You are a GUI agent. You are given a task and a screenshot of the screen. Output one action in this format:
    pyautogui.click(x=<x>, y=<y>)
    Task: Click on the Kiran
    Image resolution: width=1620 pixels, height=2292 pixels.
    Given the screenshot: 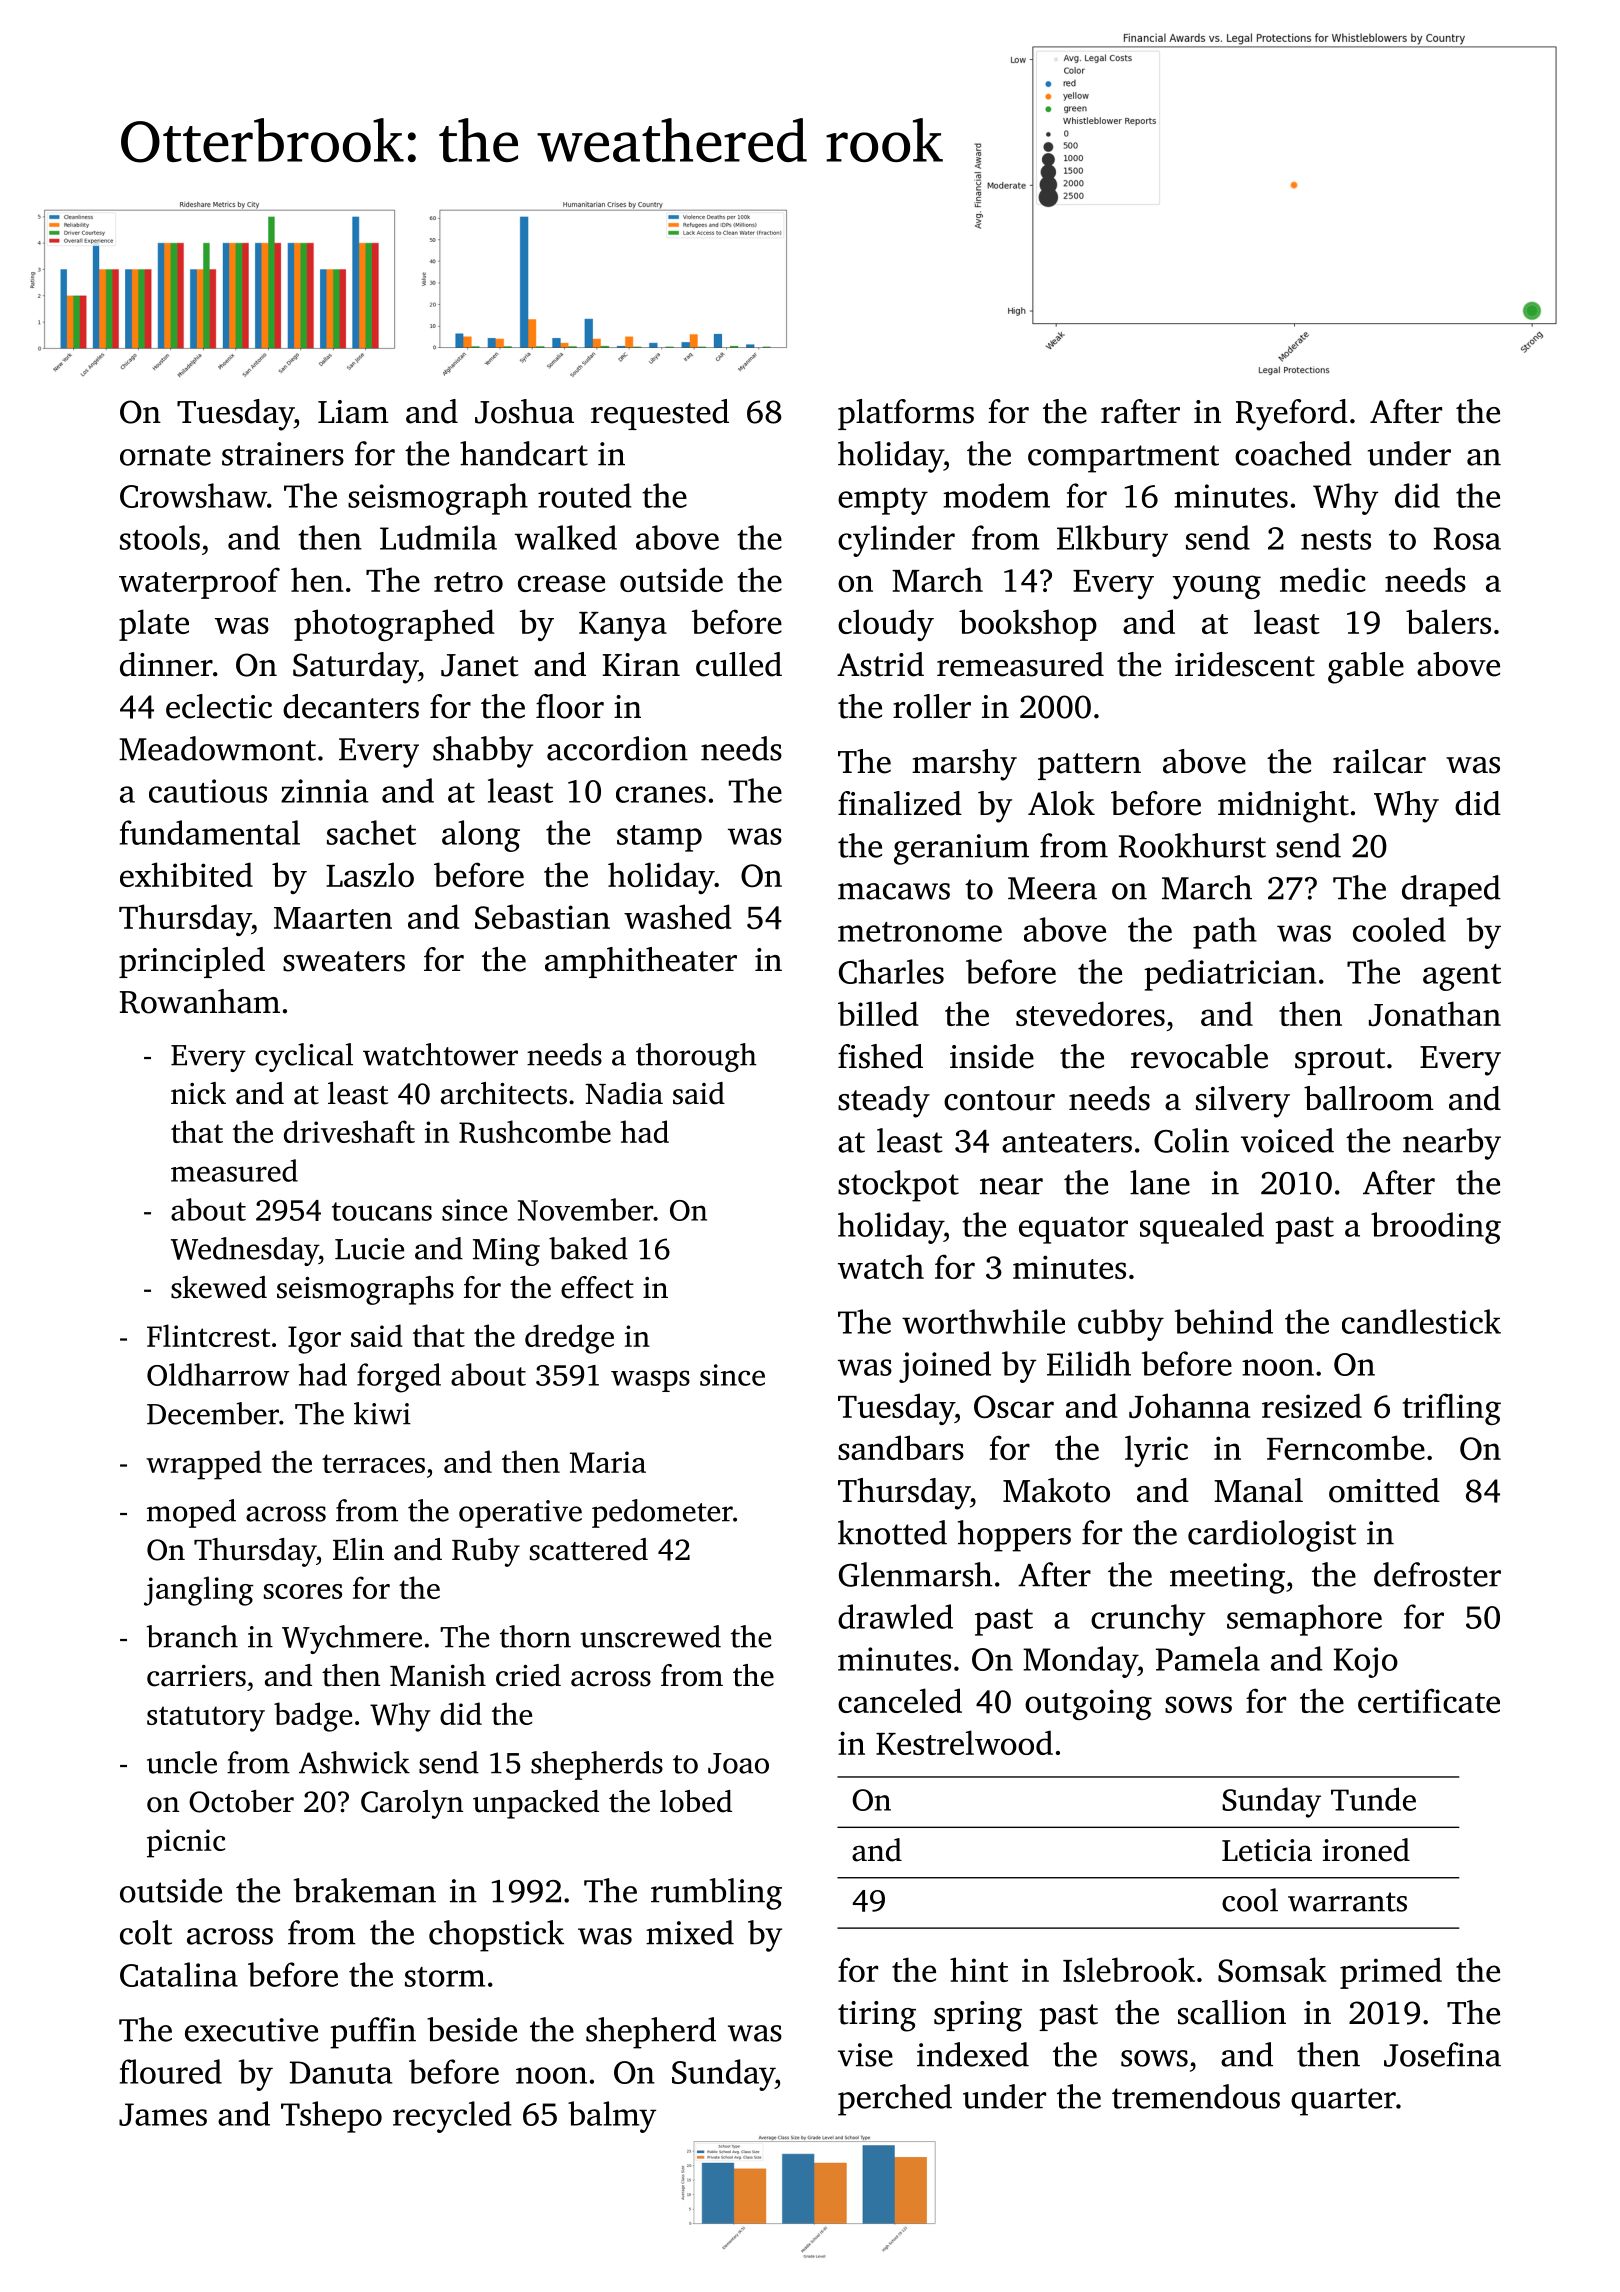 What is the action you would take?
    pyautogui.click(x=641, y=665)
